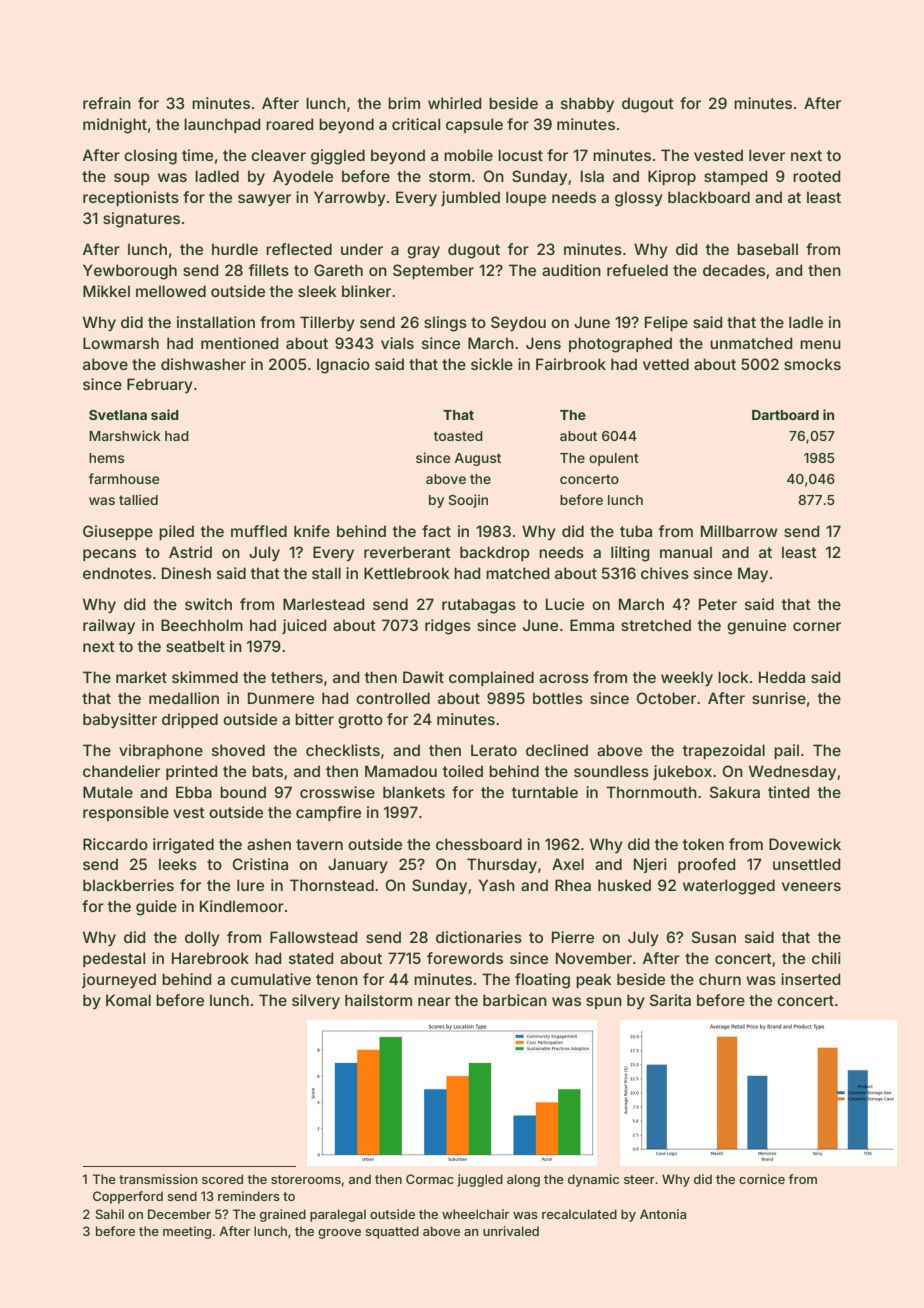  What do you see at coordinates (767, 155) in the document?
I see `lever` at bounding box center [767, 155].
